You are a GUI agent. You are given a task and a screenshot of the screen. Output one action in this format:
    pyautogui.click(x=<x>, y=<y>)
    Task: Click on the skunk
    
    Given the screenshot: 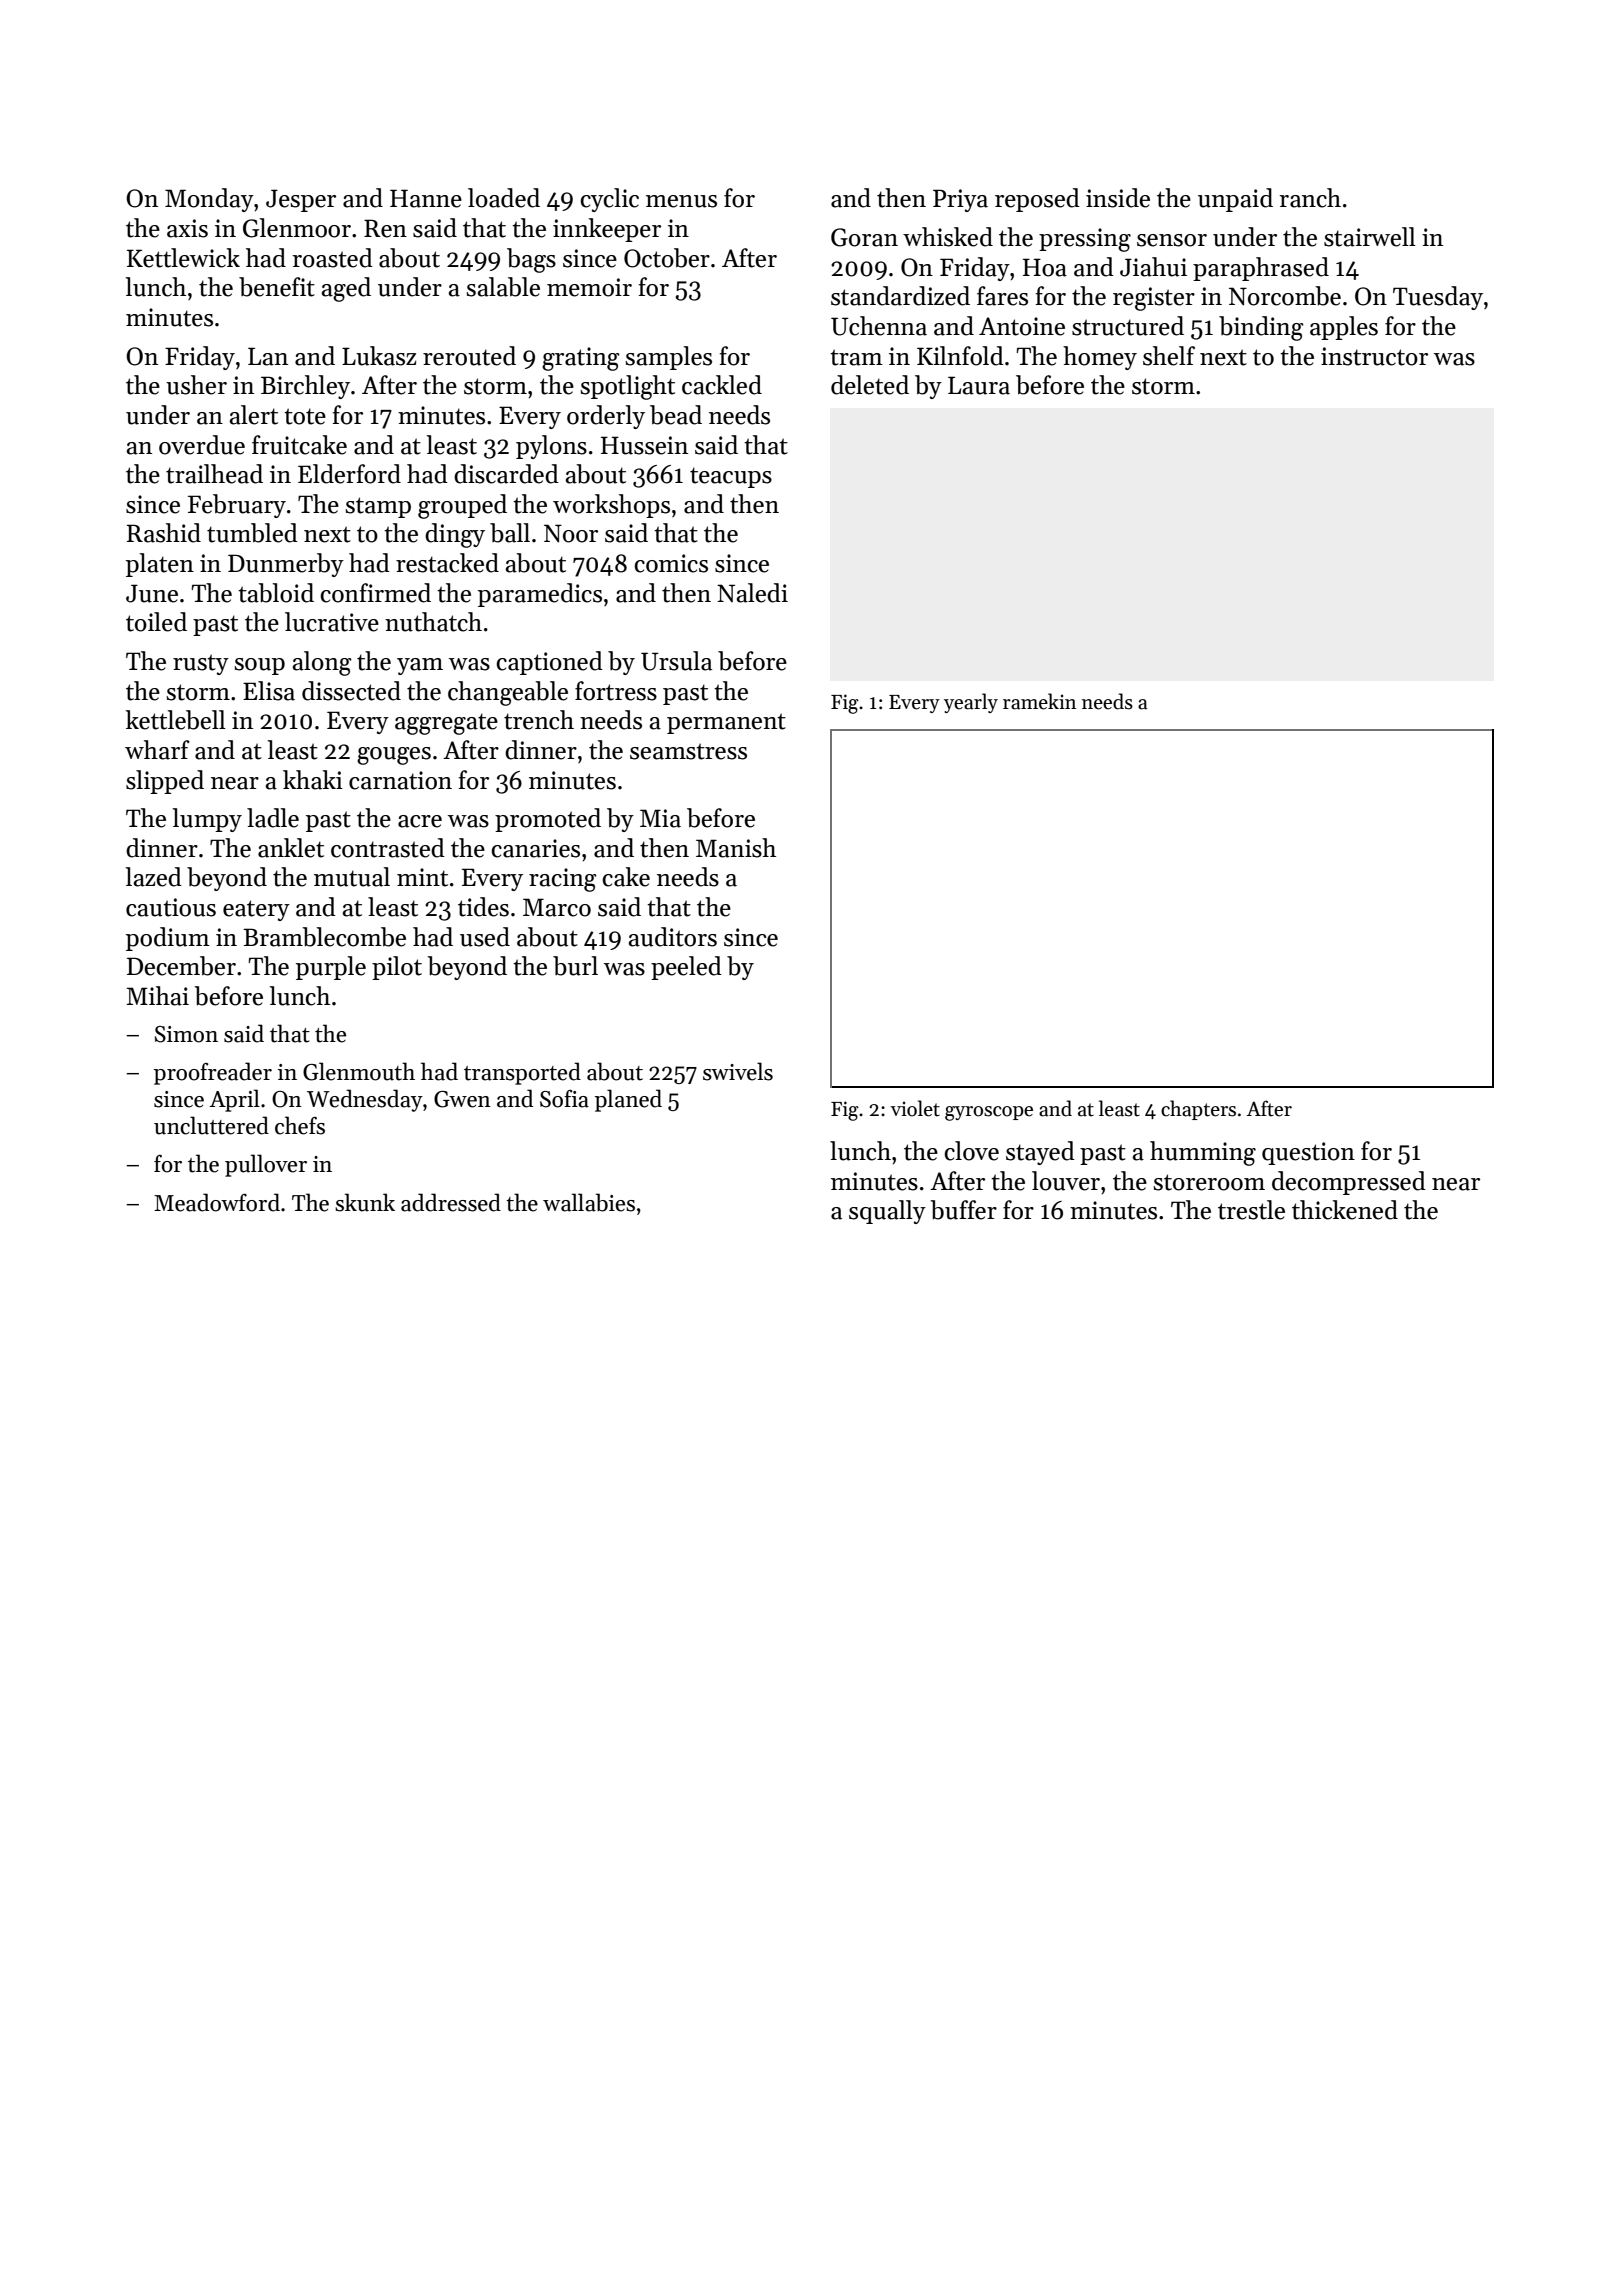 What is the action you would take?
    pyautogui.click(x=365, y=1202)
